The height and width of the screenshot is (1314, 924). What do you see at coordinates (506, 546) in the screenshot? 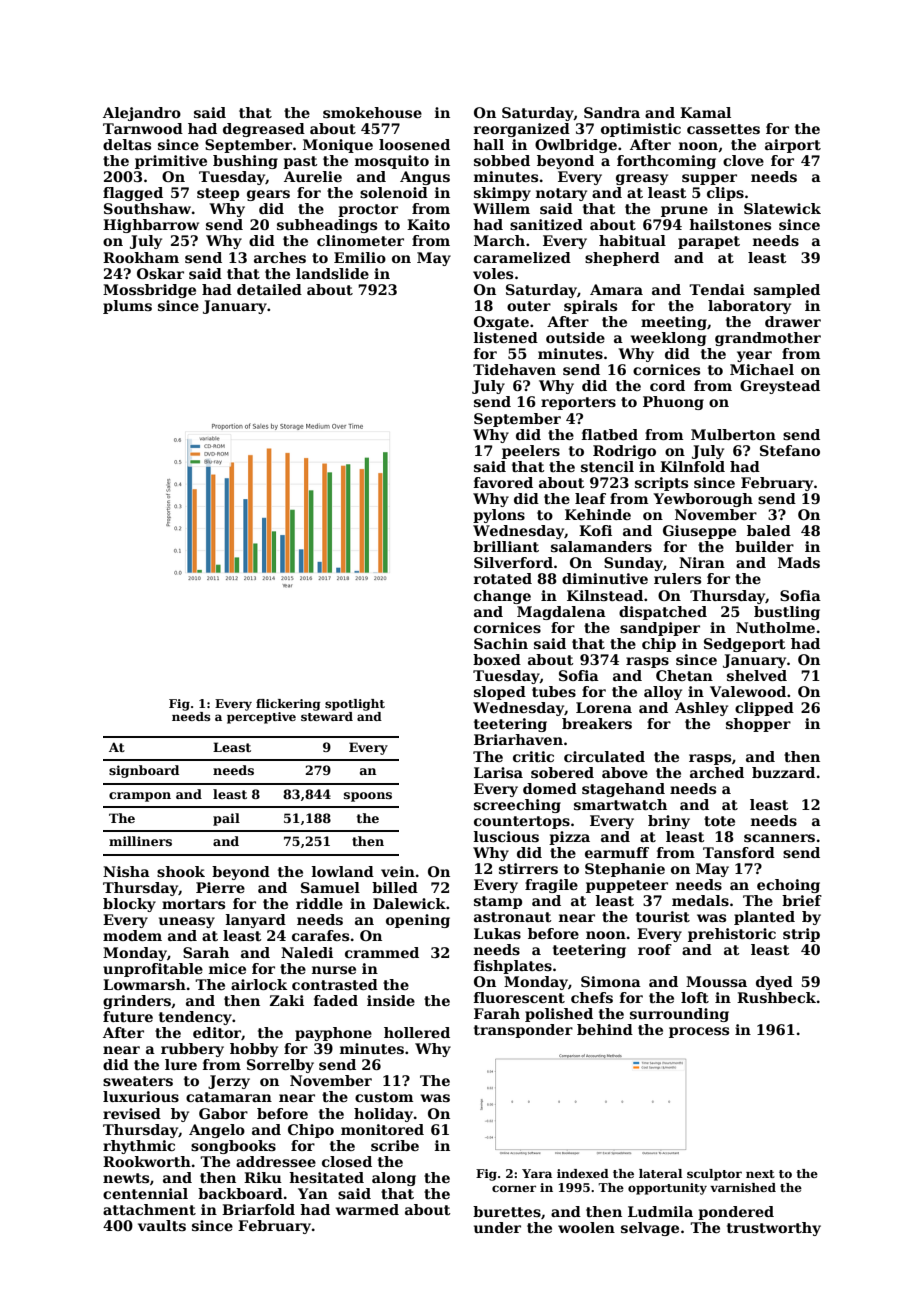
I see `brilliant` at bounding box center [506, 546].
